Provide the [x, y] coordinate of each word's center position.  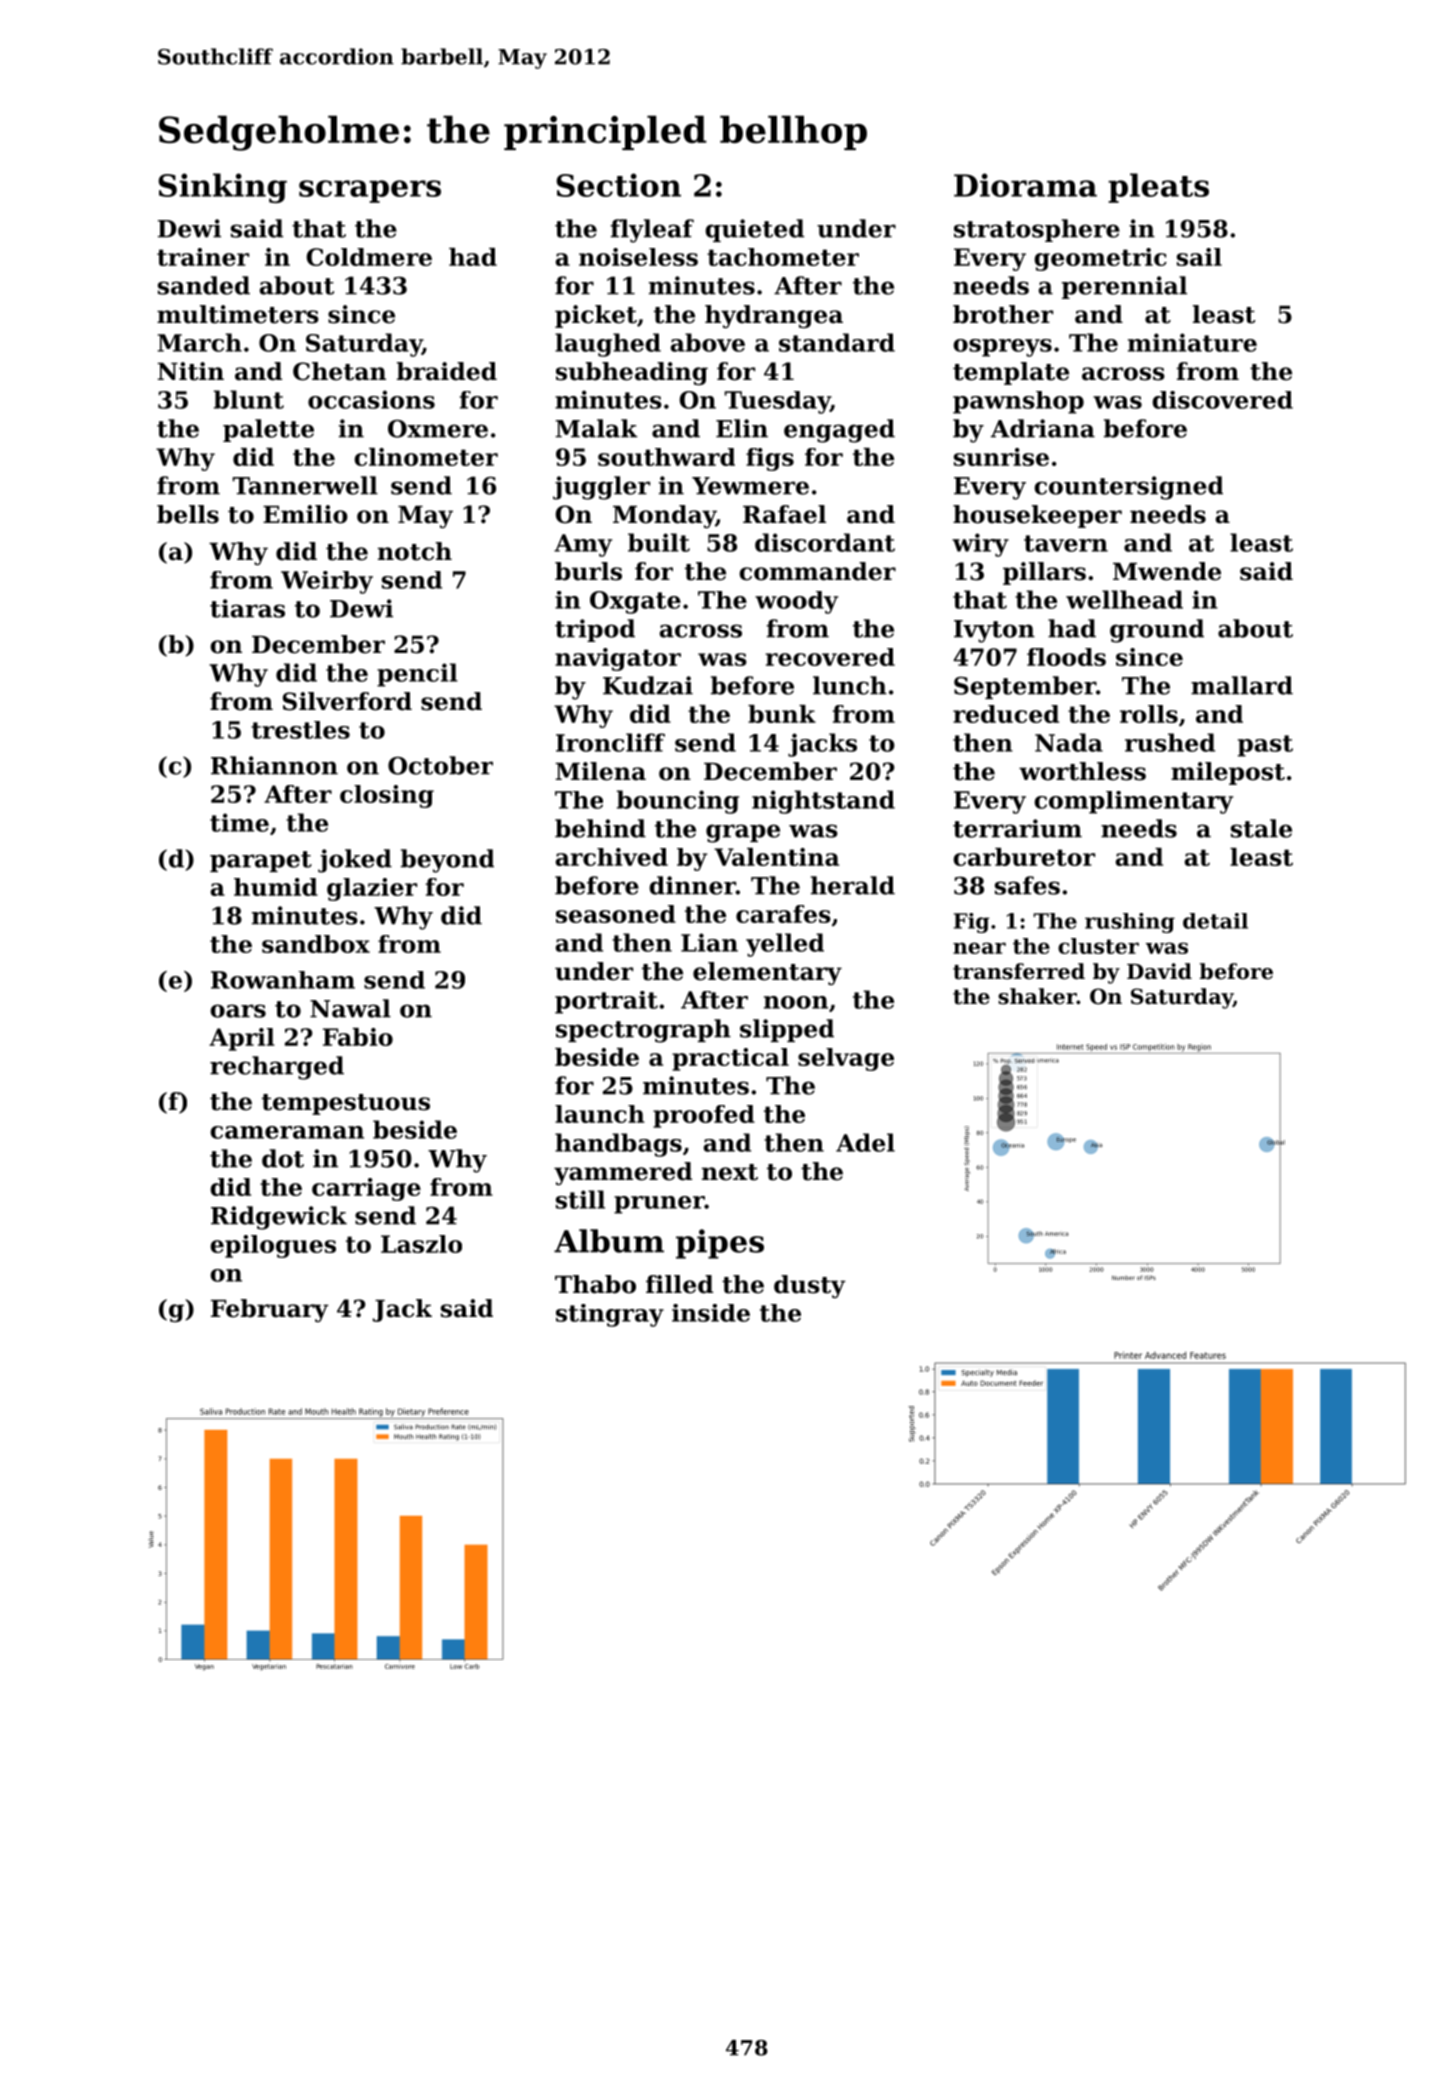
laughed [608, 345]
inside [711, 1313]
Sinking [223, 188]
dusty [810, 1286]
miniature [1192, 342]
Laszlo [421, 1244]
